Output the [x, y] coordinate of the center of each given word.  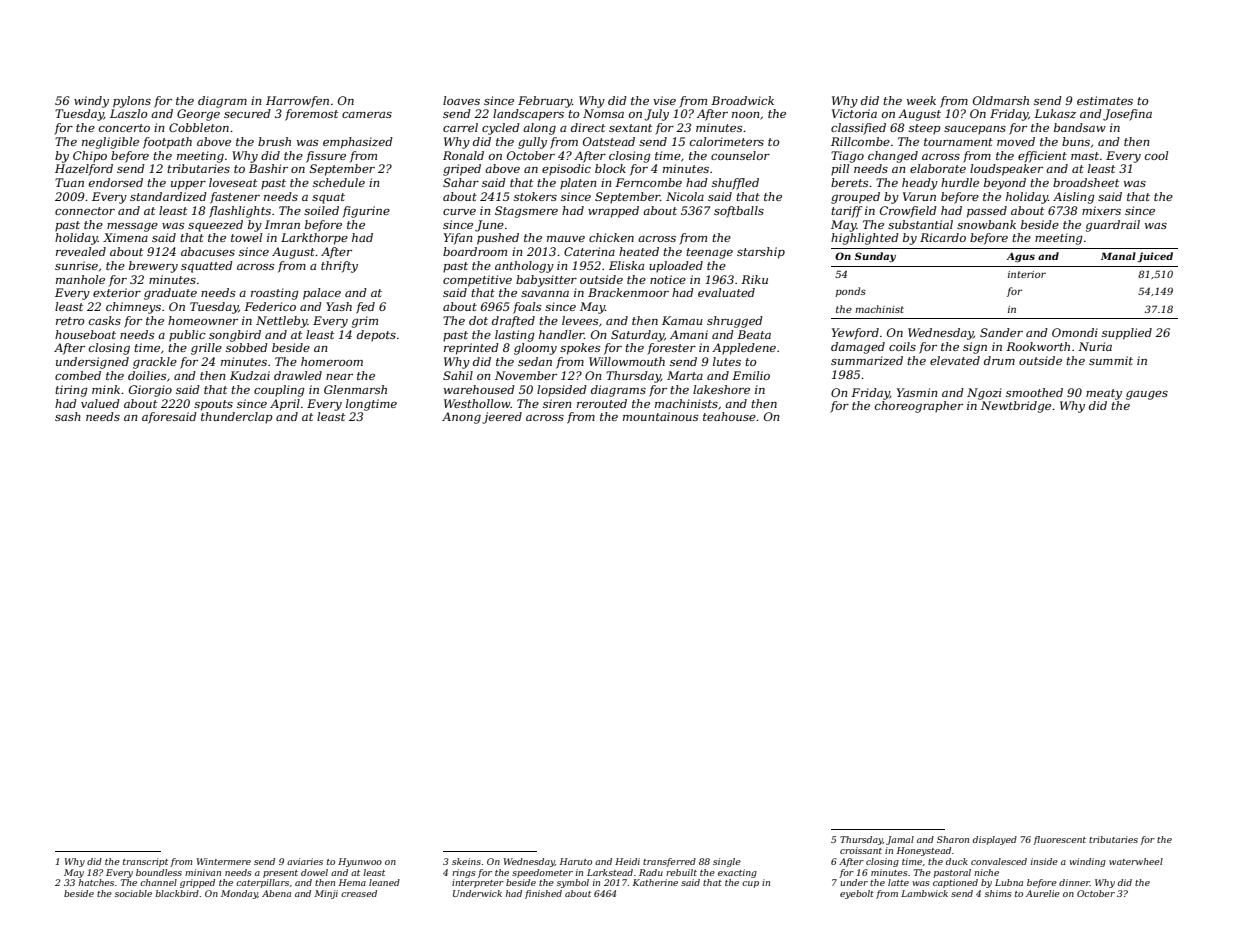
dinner [1074, 882]
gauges [1147, 395]
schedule [339, 182]
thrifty [339, 267]
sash [68, 416]
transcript [145, 862]
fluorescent [1059, 840]
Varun [919, 196]
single [727, 862]
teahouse [729, 416]
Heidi [627, 861]
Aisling [1074, 198]
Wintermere [224, 861]
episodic [566, 170]
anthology [524, 267]
